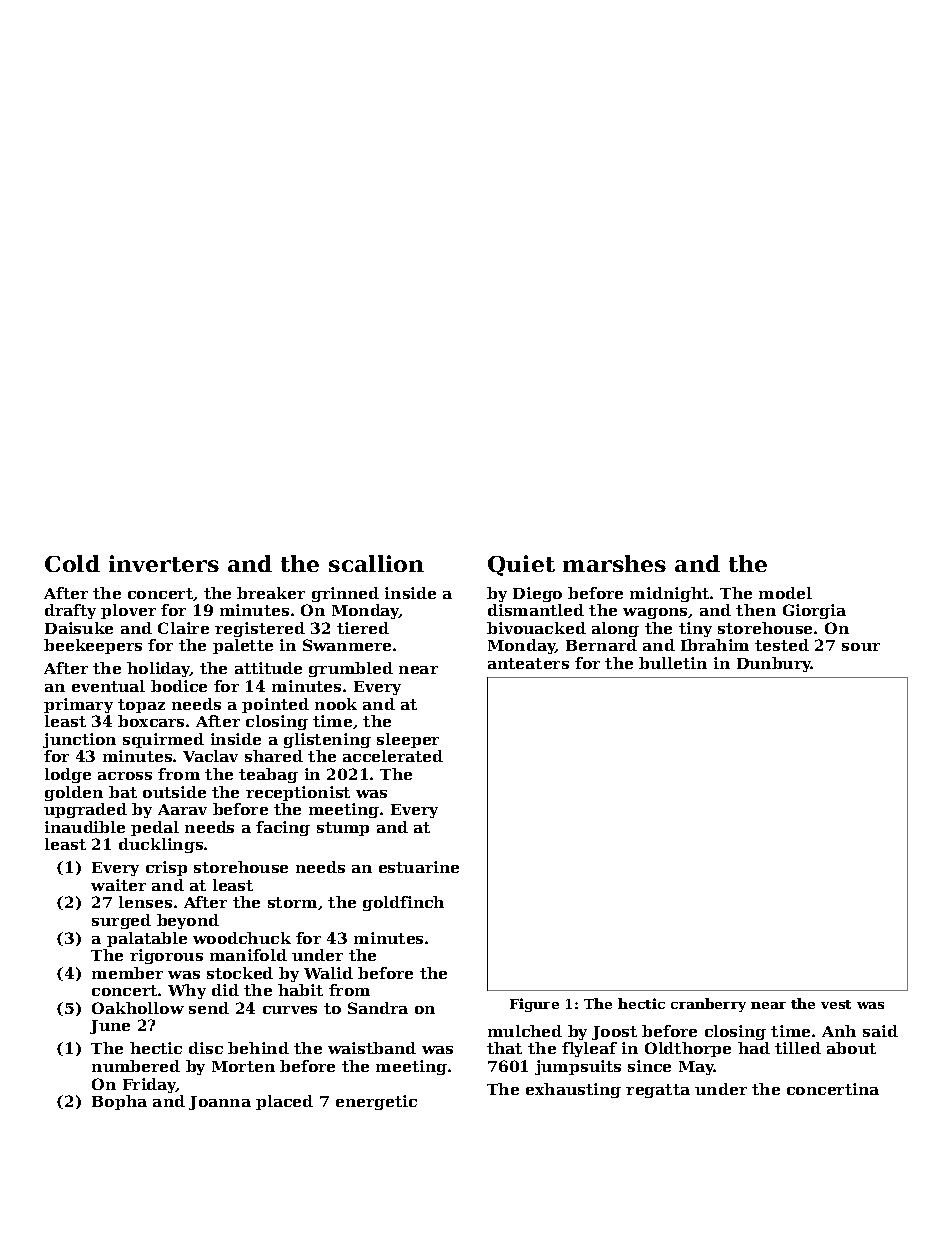 The width and height of the screenshot is (952, 1233). What do you see at coordinates (70, 611) in the screenshot?
I see `drafty` at bounding box center [70, 611].
